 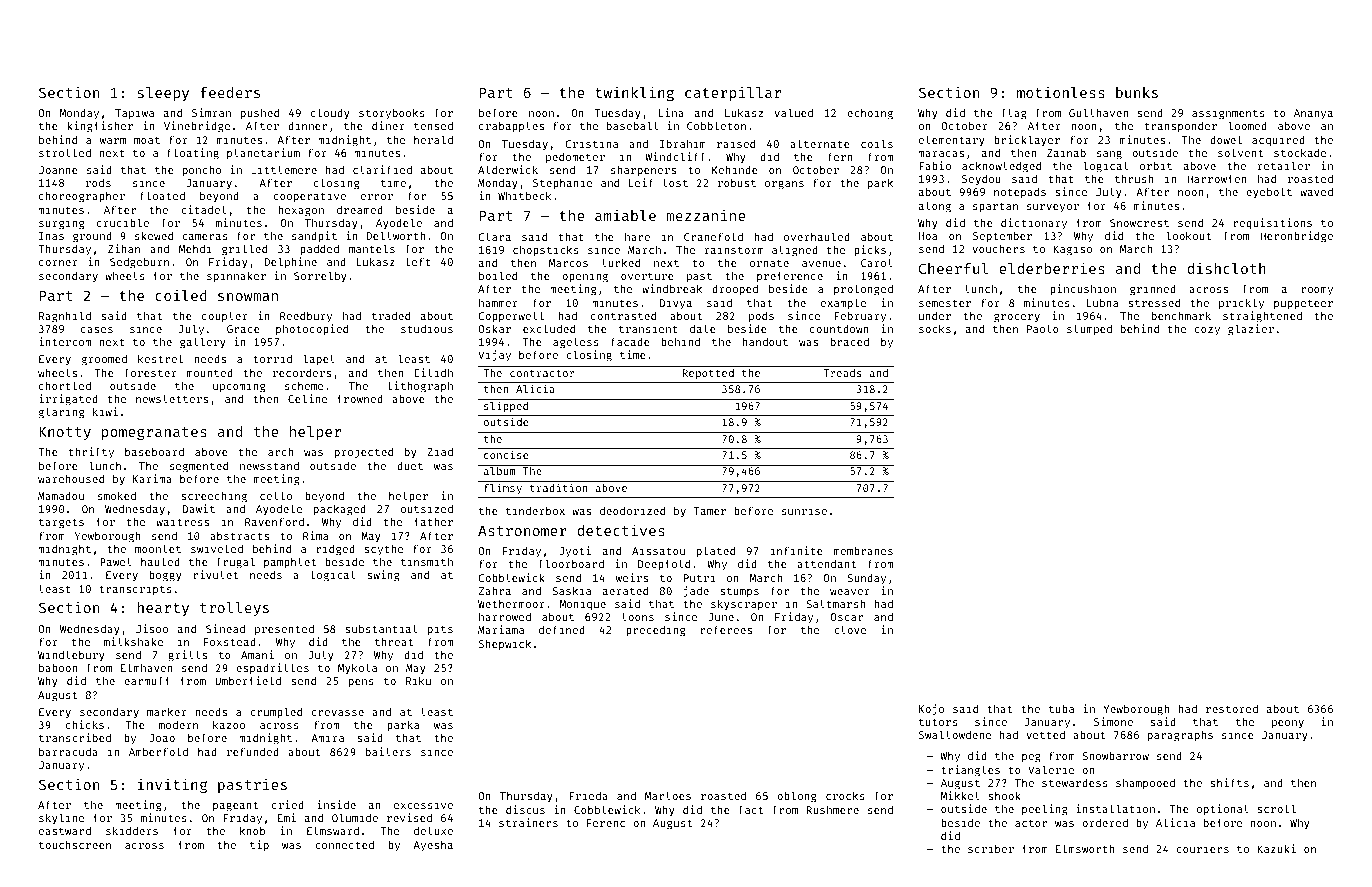 What do you see at coordinates (931, 709) in the screenshot?
I see `Kojo` at bounding box center [931, 709].
